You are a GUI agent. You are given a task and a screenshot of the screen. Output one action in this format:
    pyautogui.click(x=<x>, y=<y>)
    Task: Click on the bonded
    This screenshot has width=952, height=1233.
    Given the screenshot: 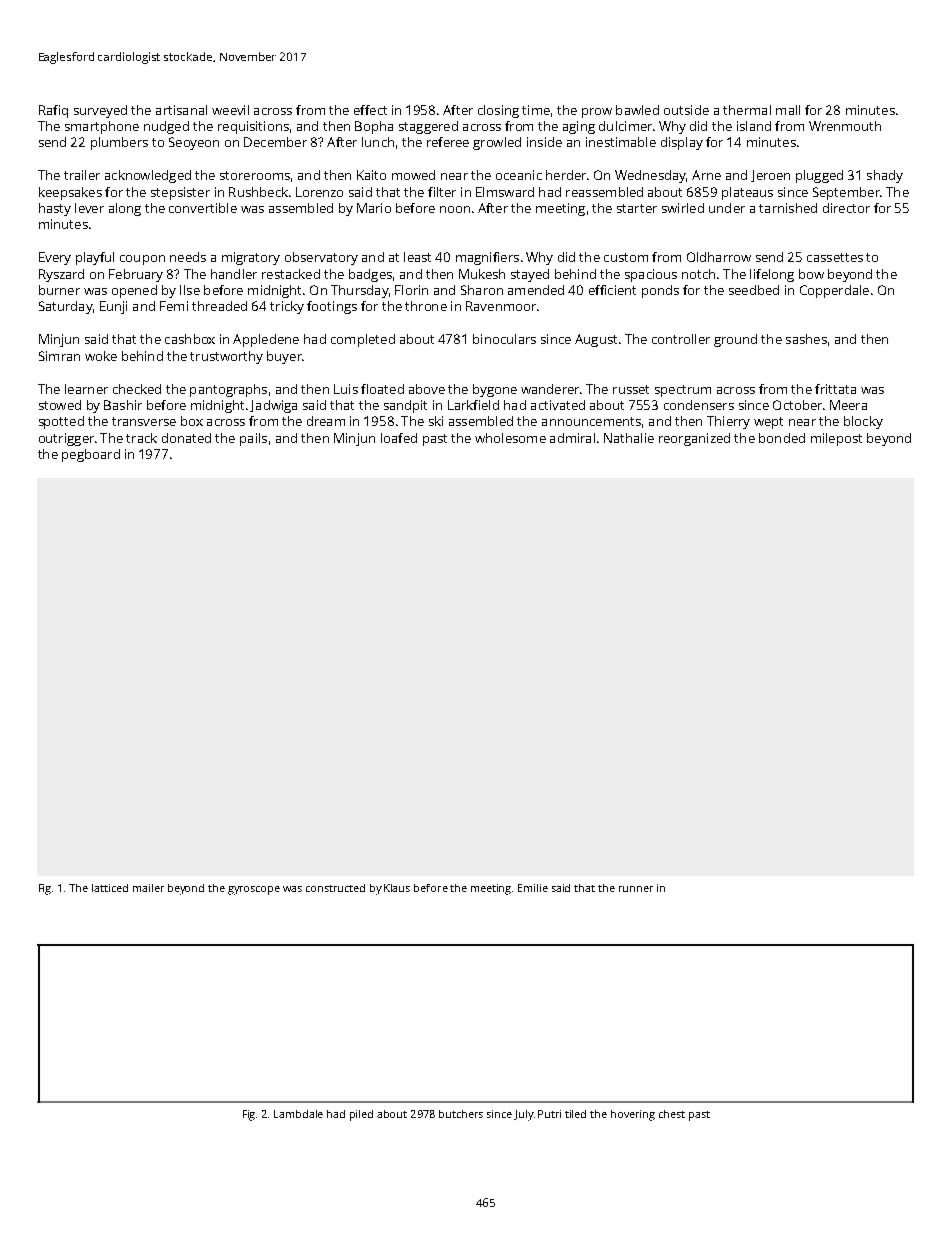 What is the action you would take?
    pyautogui.click(x=782, y=438)
